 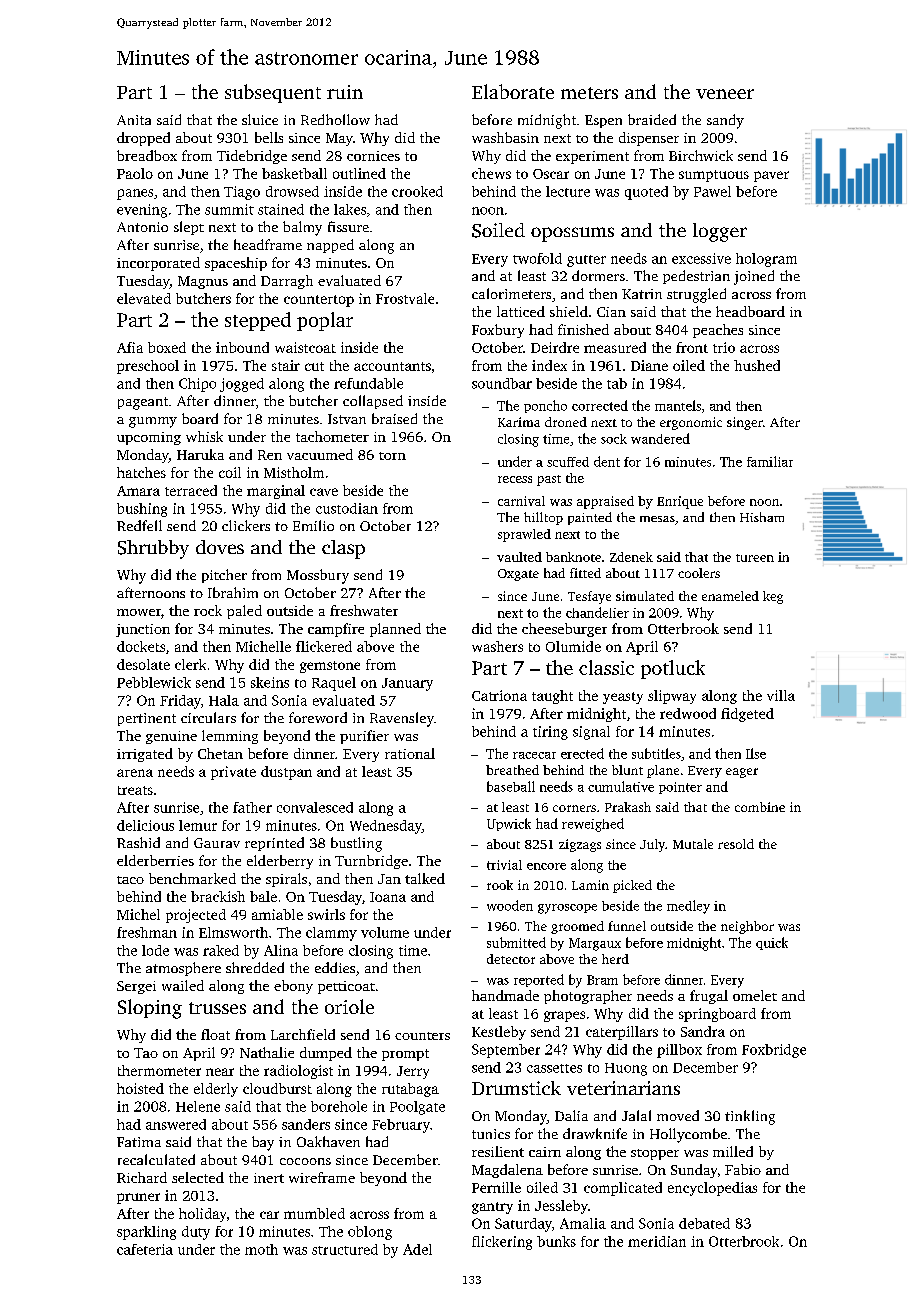 I want to click on delicious, so click(x=145, y=825).
